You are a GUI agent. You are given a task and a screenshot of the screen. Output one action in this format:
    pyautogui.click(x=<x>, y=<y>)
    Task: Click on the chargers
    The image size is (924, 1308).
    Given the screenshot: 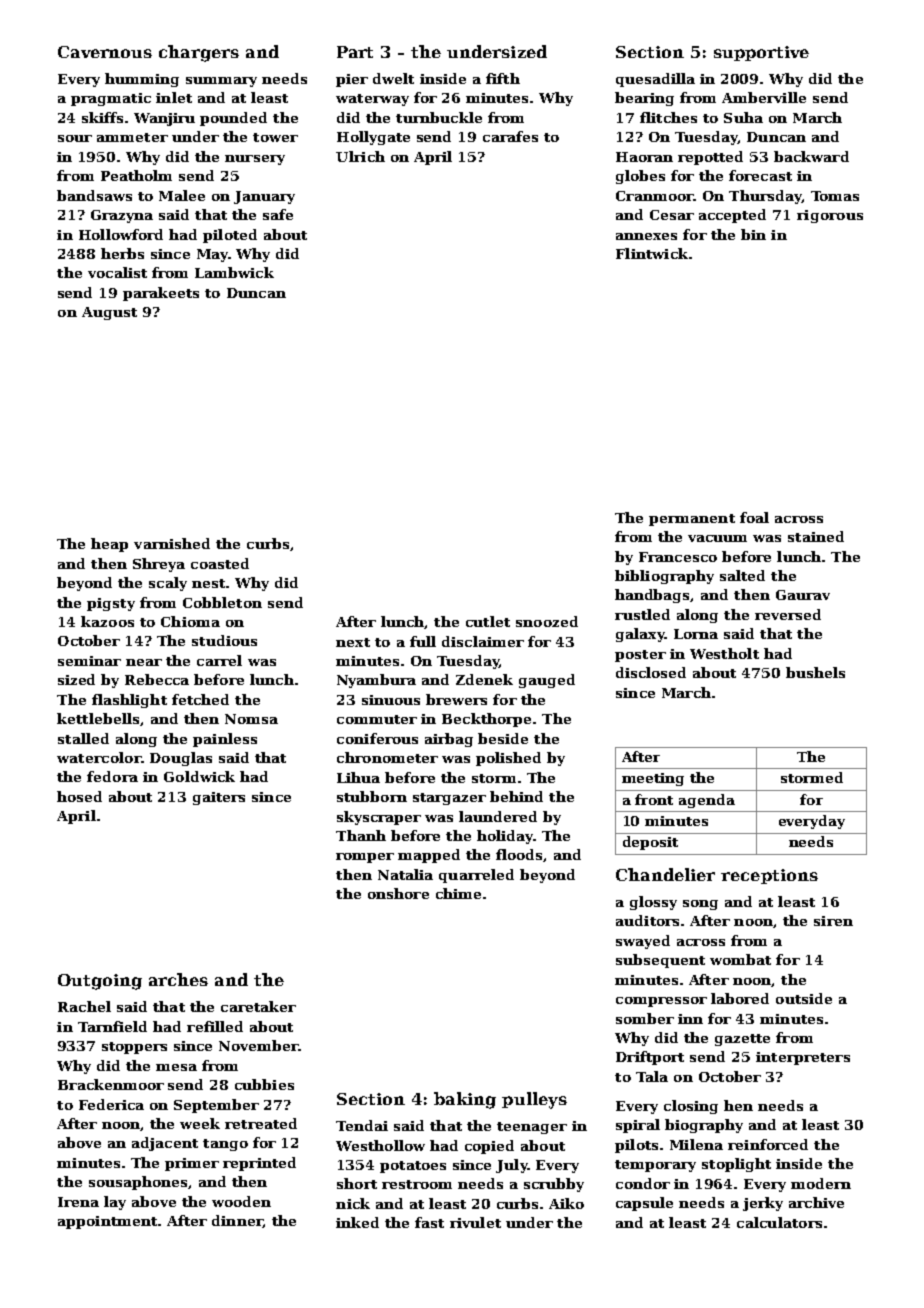 What is the action you would take?
    pyautogui.click(x=199, y=53)
